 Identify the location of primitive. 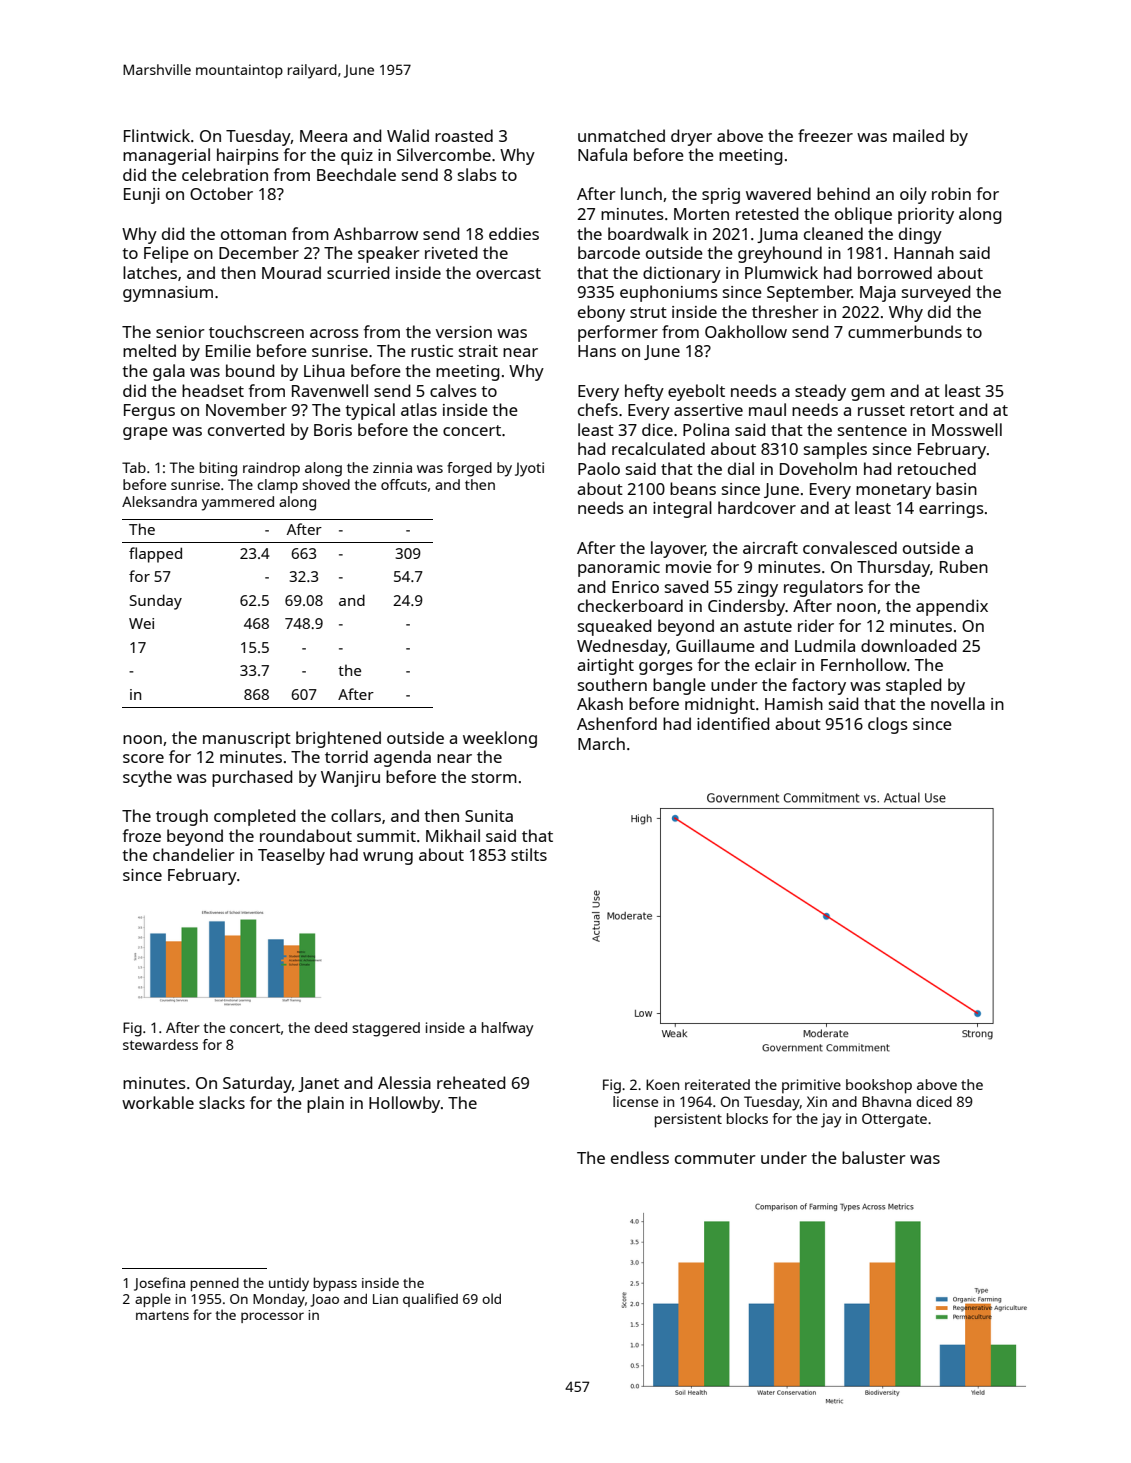
(811, 1086).
